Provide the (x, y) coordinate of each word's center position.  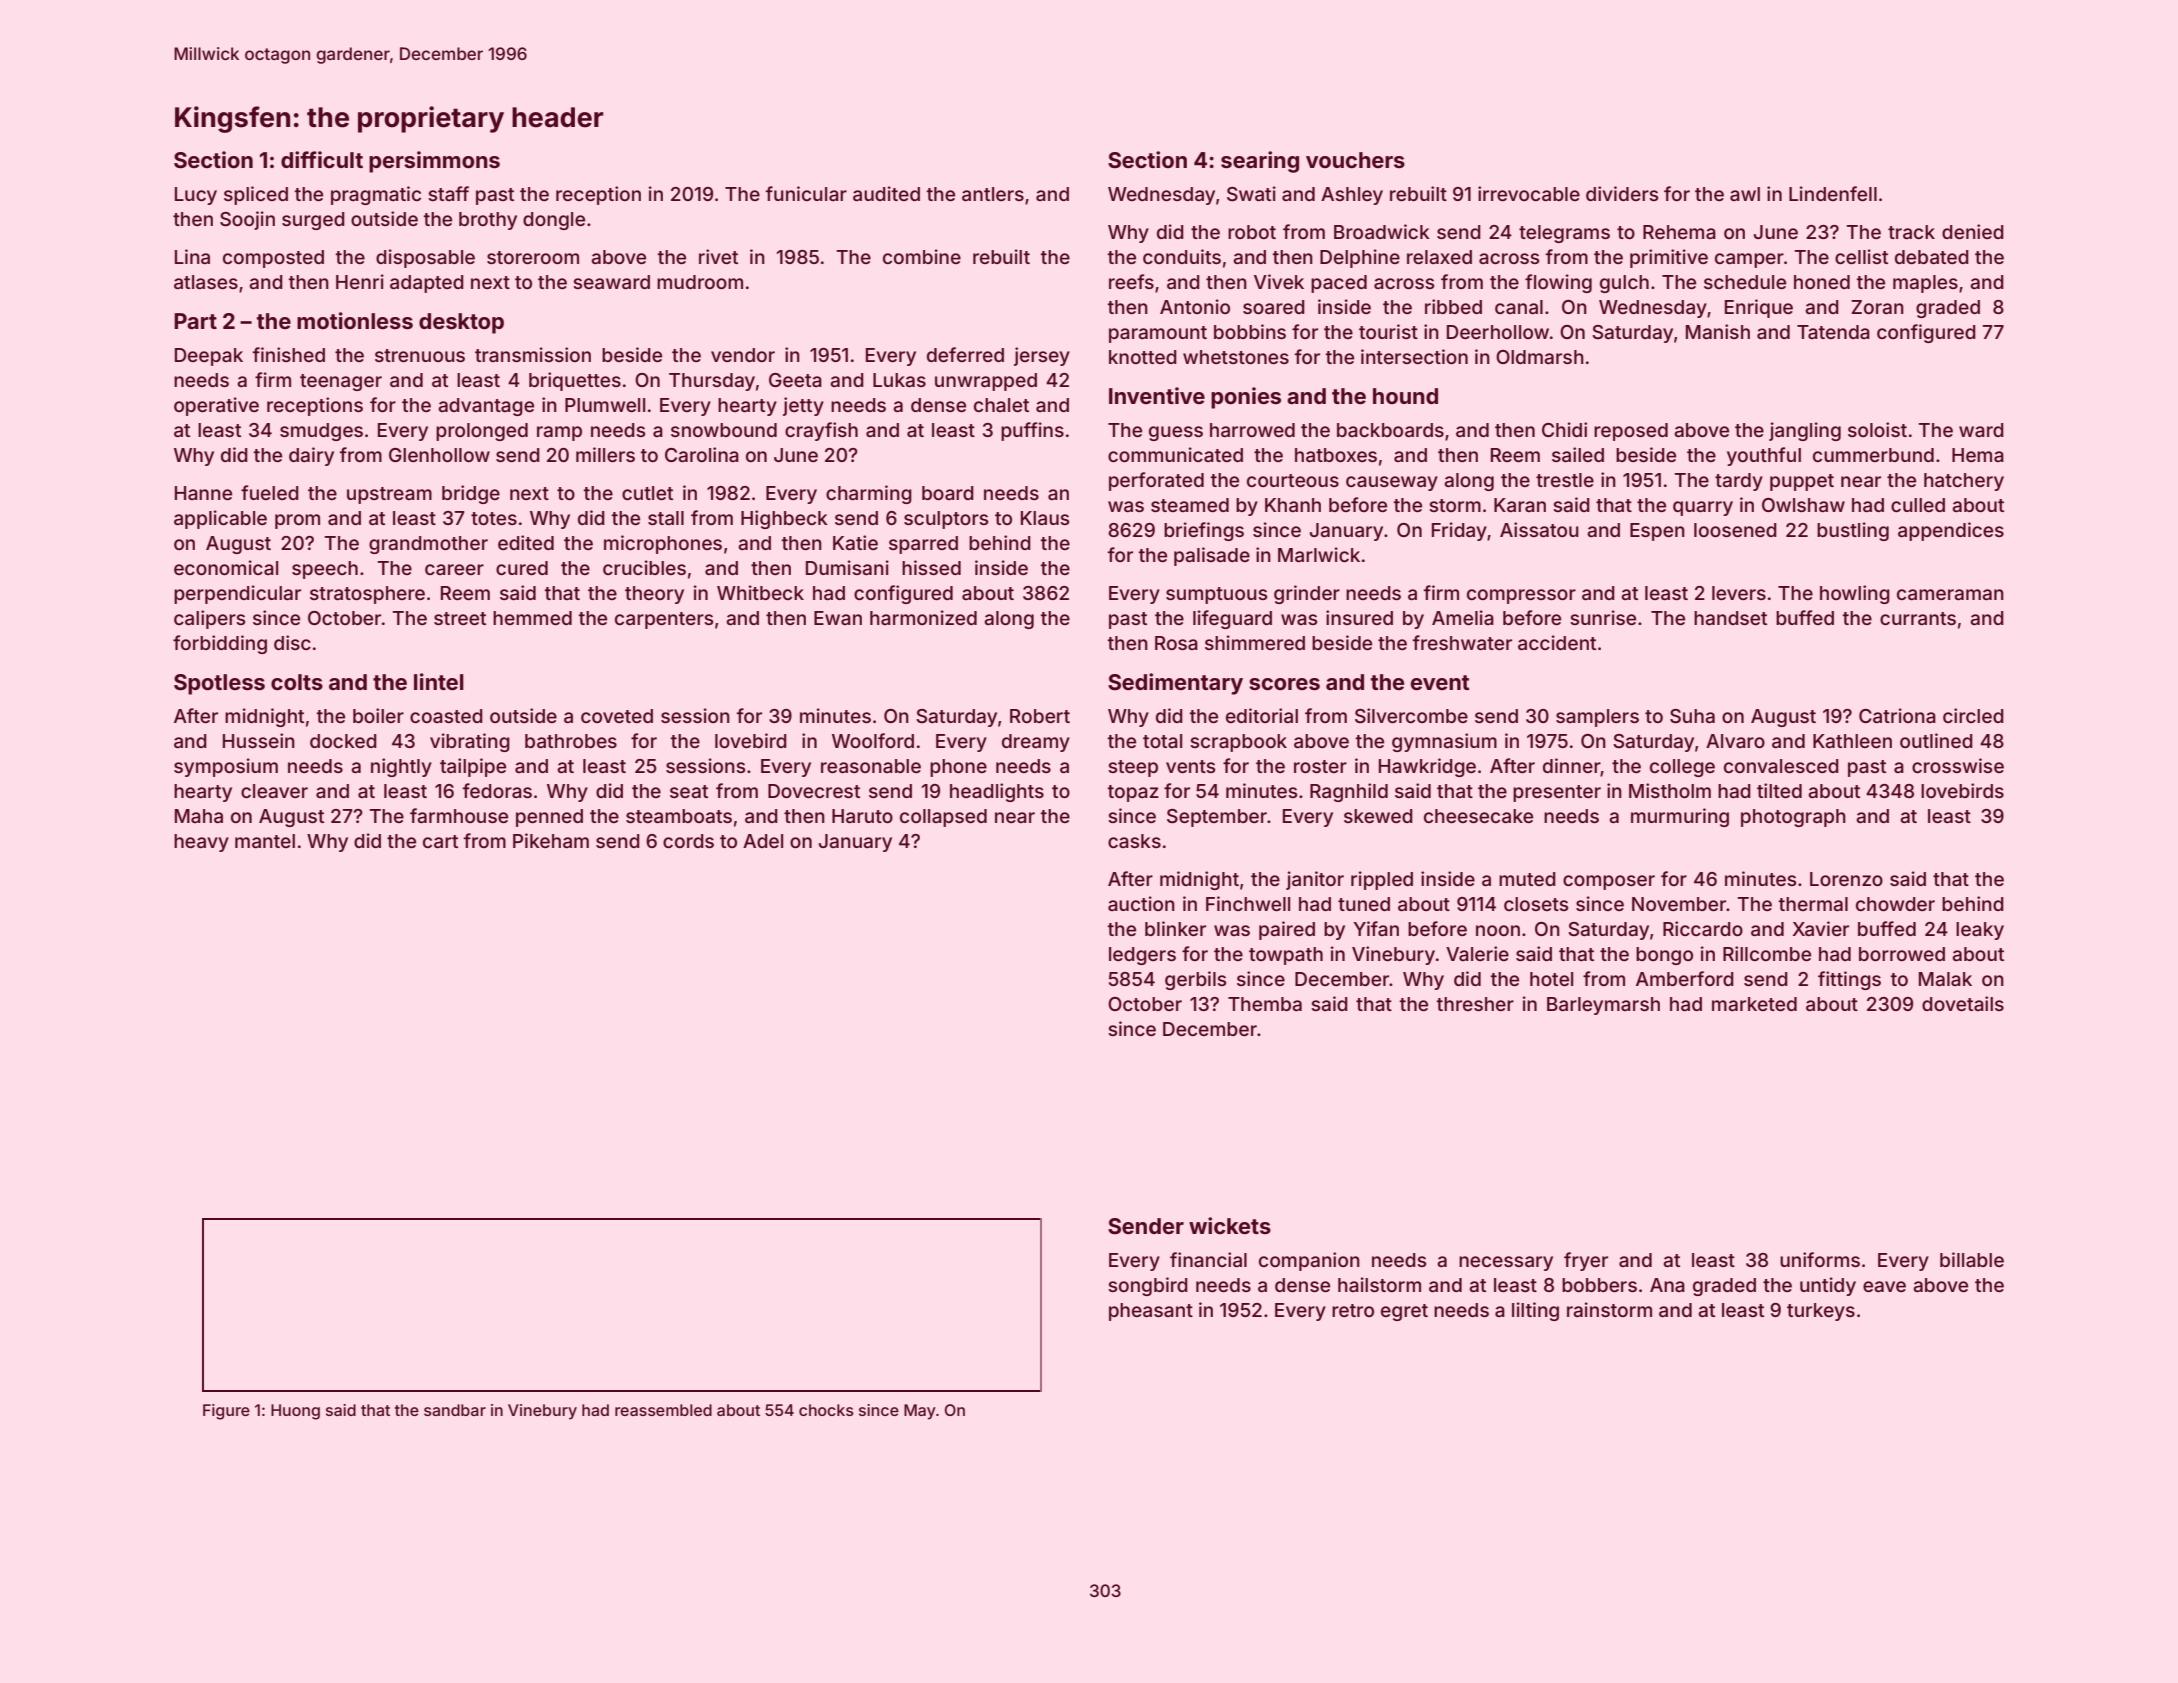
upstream (389, 495)
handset (1730, 618)
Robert (1040, 716)
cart (440, 841)
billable (1972, 1259)
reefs (1131, 281)
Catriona (1897, 715)
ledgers (1142, 956)
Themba (1265, 1004)
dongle (554, 221)
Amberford (1685, 978)
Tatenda (1833, 332)
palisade (1212, 556)
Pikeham (551, 840)
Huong (295, 1412)
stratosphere (367, 595)
